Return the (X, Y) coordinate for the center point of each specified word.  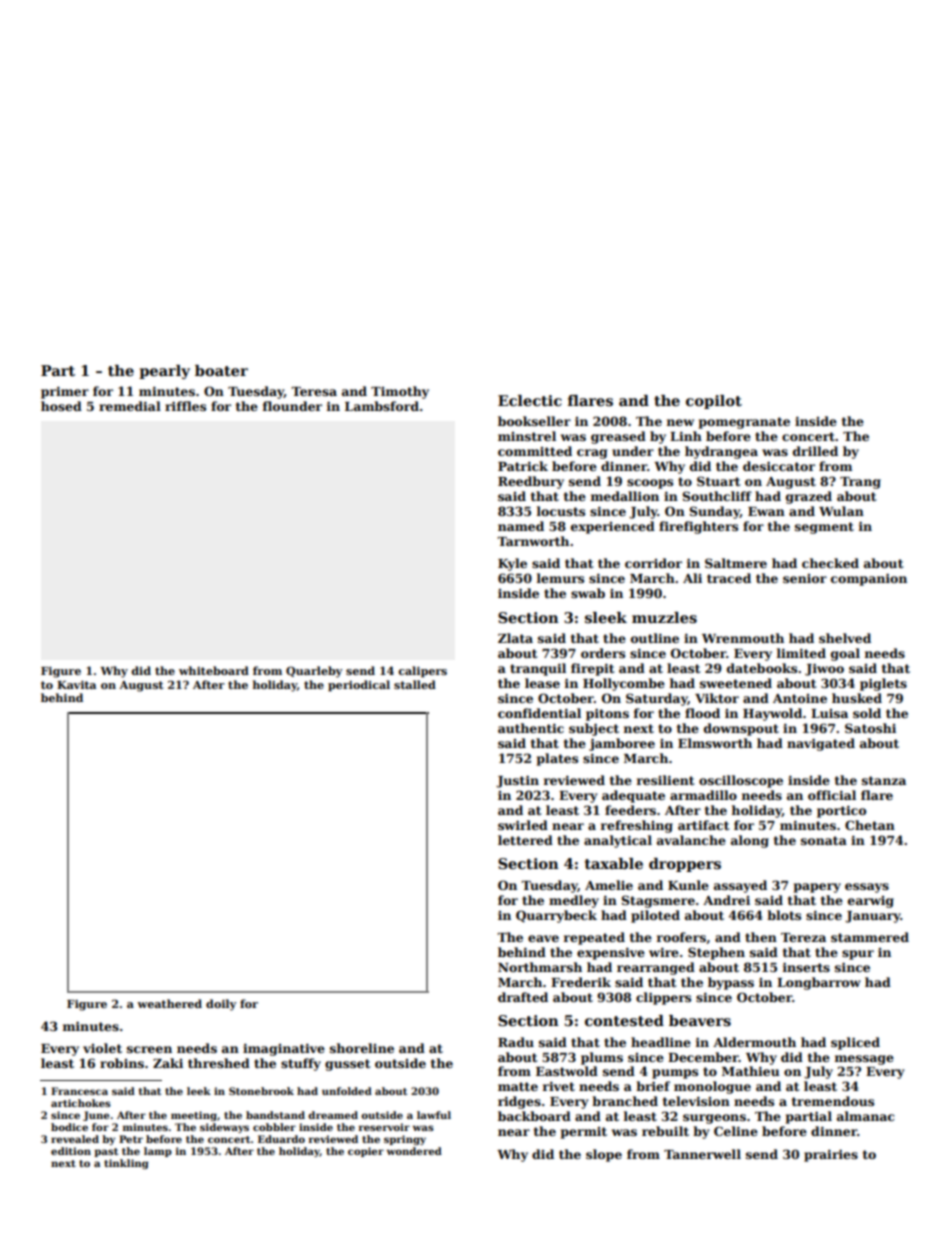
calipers (422, 672)
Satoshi (870, 728)
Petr (131, 1139)
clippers (663, 998)
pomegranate (744, 423)
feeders (630, 810)
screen (149, 1049)
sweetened (736, 683)
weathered (169, 1003)
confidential (539, 713)
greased (618, 437)
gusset (348, 1065)
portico (841, 811)
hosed (61, 406)
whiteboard (214, 670)
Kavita (76, 685)
